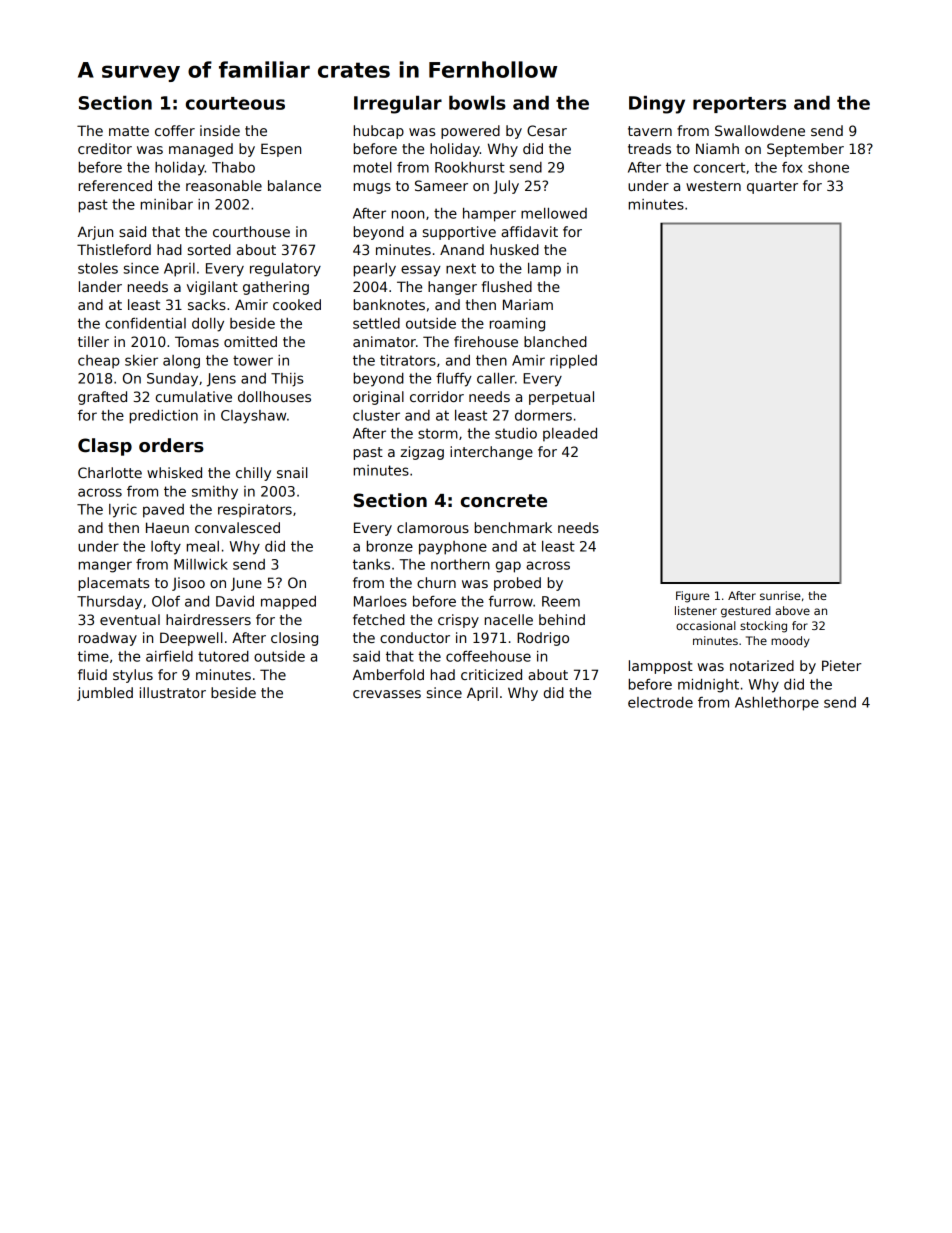  Describe the element at coordinates (547, 130) in the page. I see `Cesar` at that location.
